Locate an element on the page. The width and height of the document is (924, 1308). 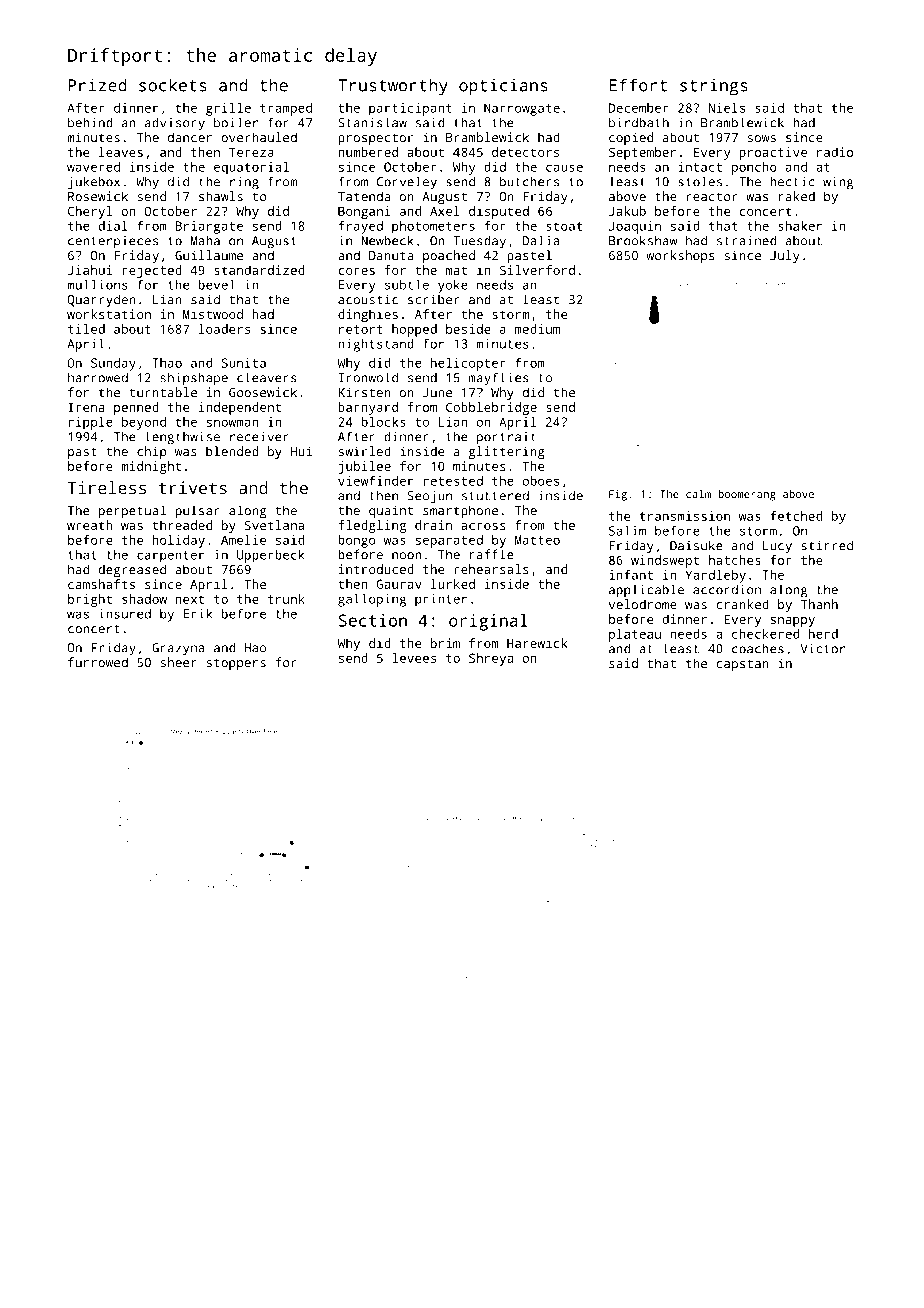
original is located at coordinates (488, 622).
